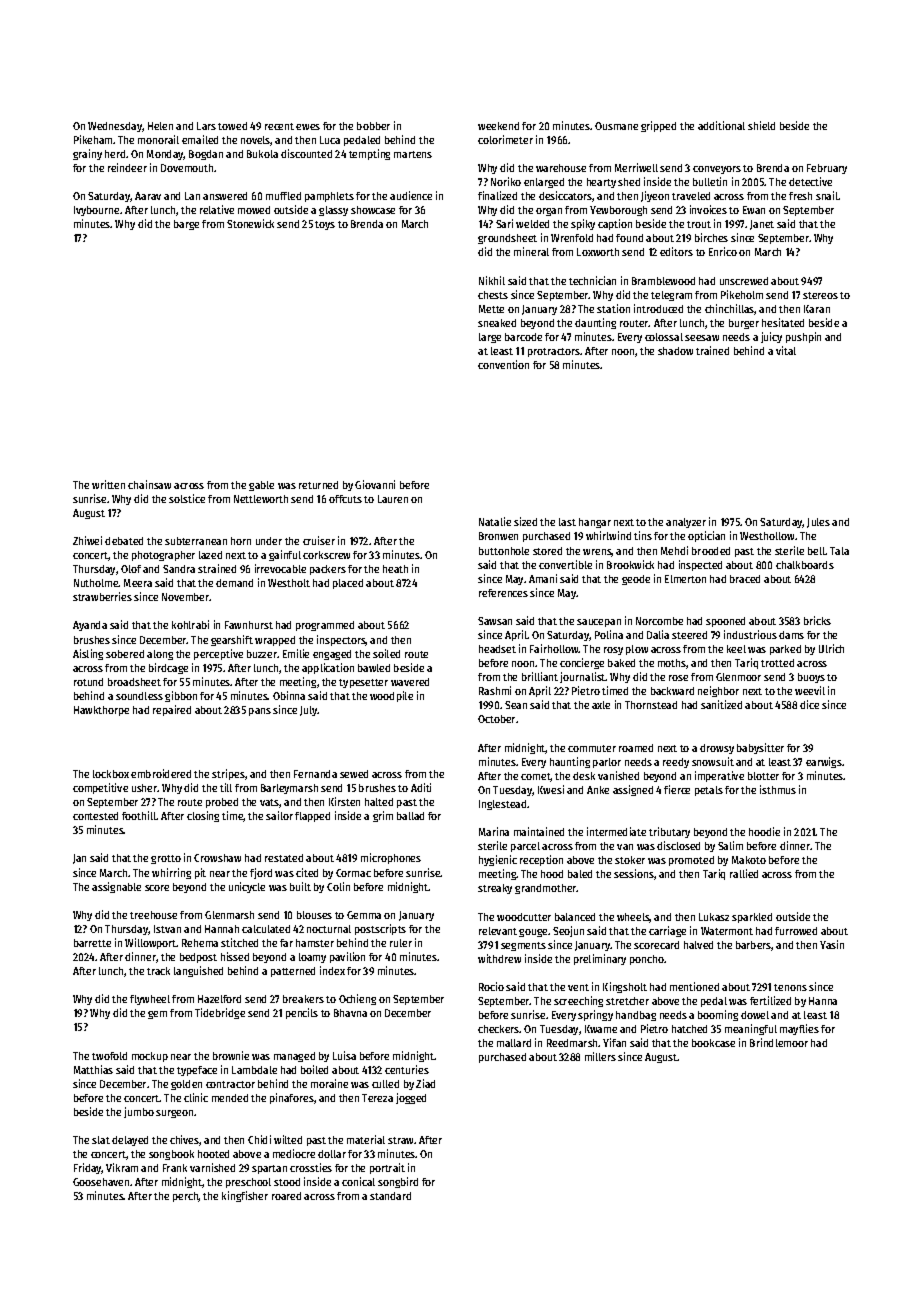 This page has height=1308, width=924. What do you see at coordinates (250, 223) in the page?
I see `Stonewick` at bounding box center [250, 223].
